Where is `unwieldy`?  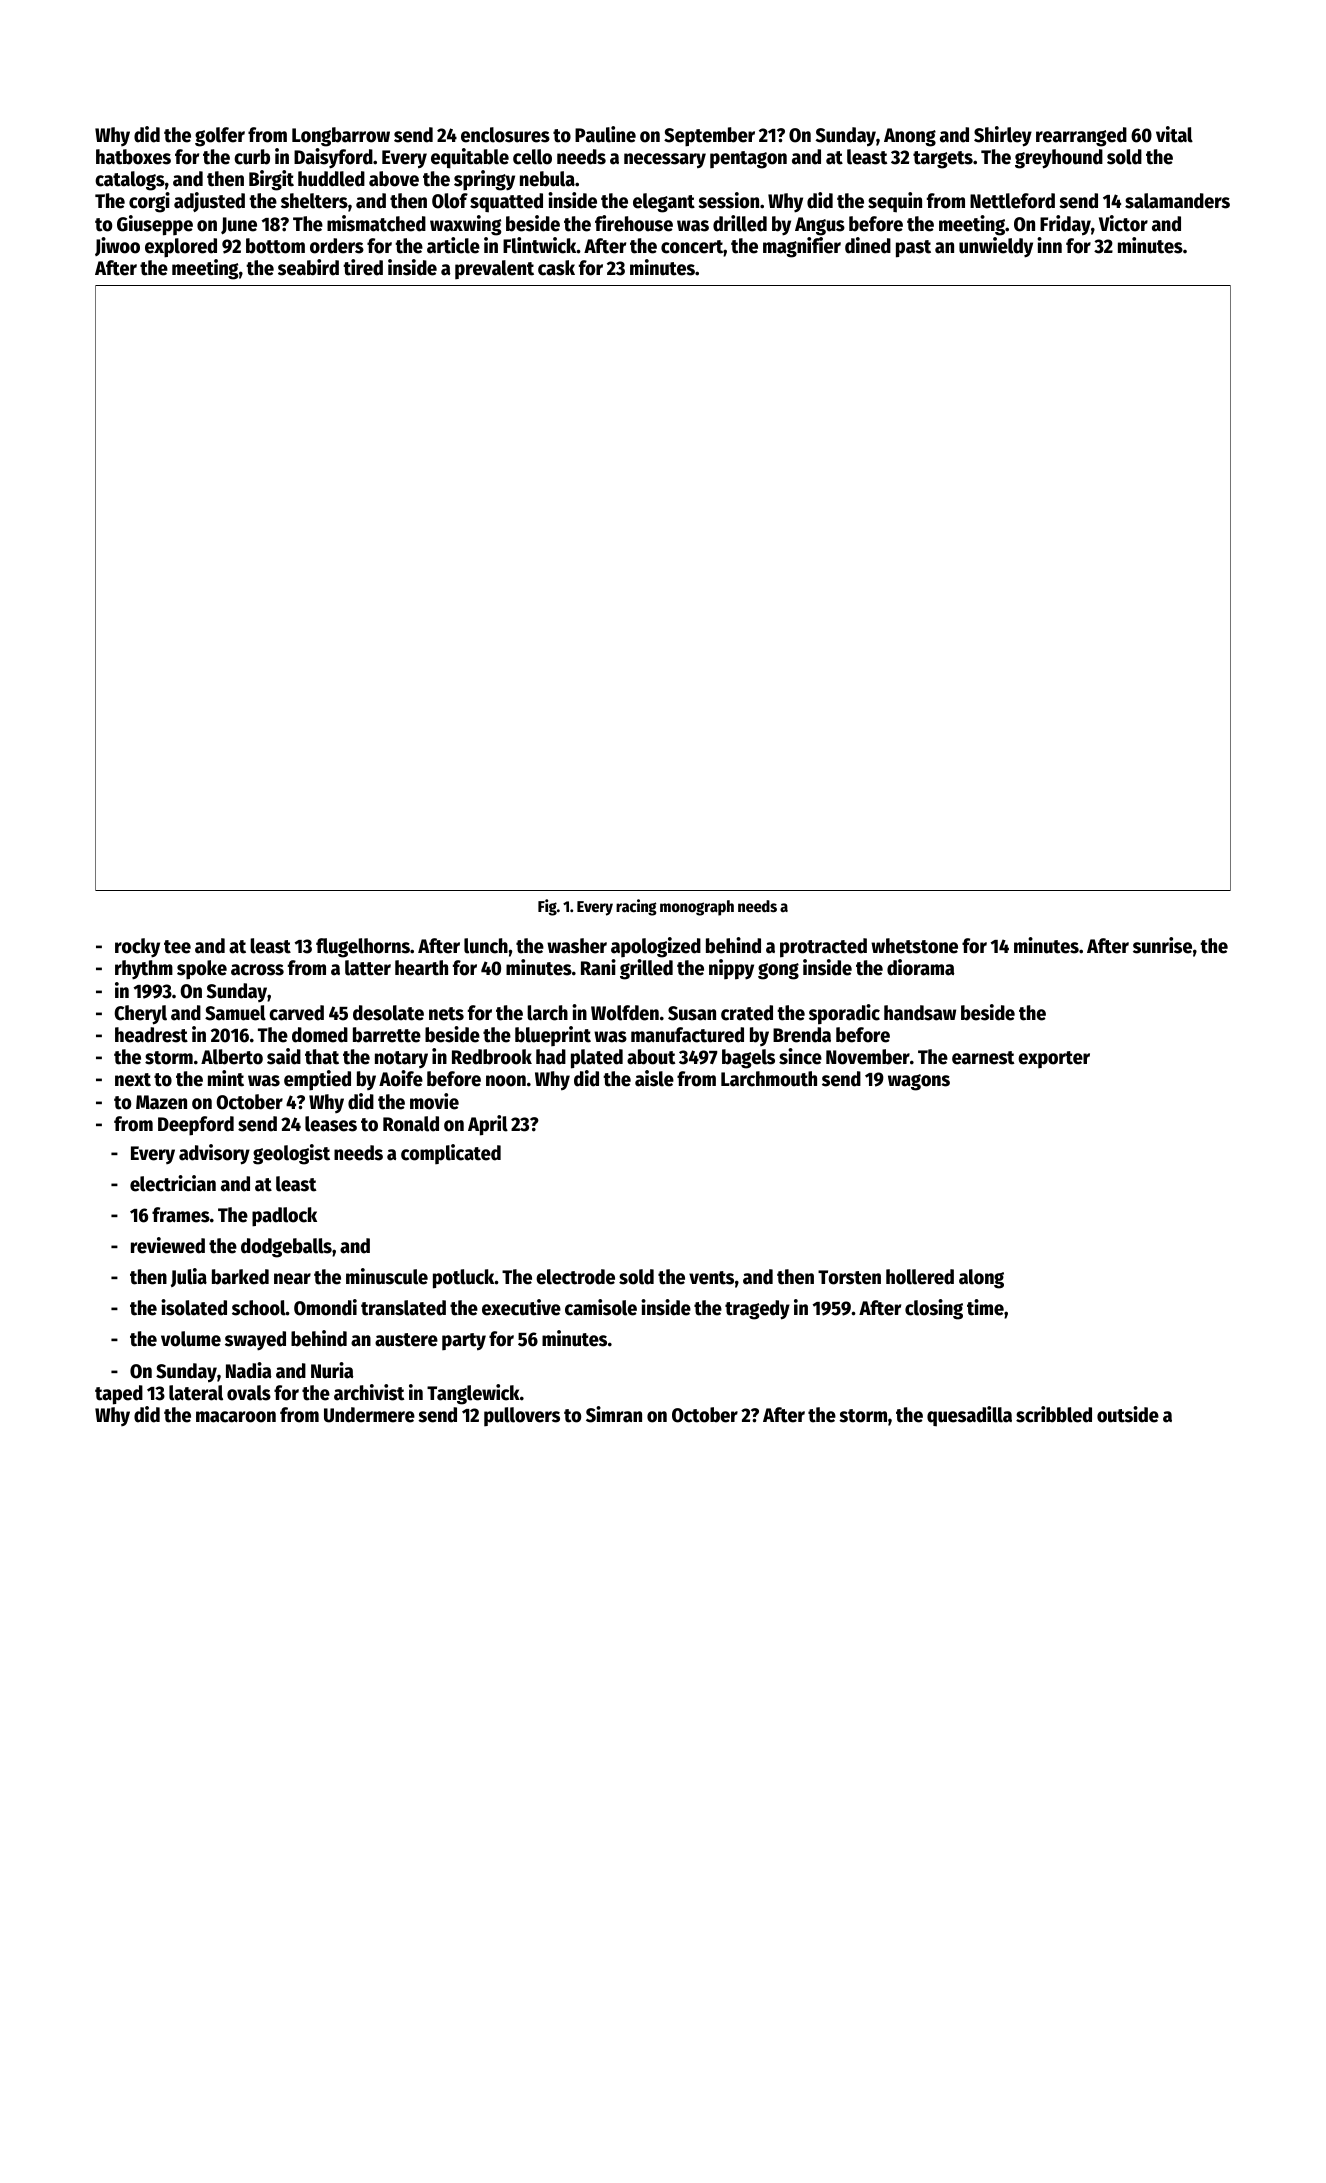 unwieldy is located at coordinates (996, 247).
